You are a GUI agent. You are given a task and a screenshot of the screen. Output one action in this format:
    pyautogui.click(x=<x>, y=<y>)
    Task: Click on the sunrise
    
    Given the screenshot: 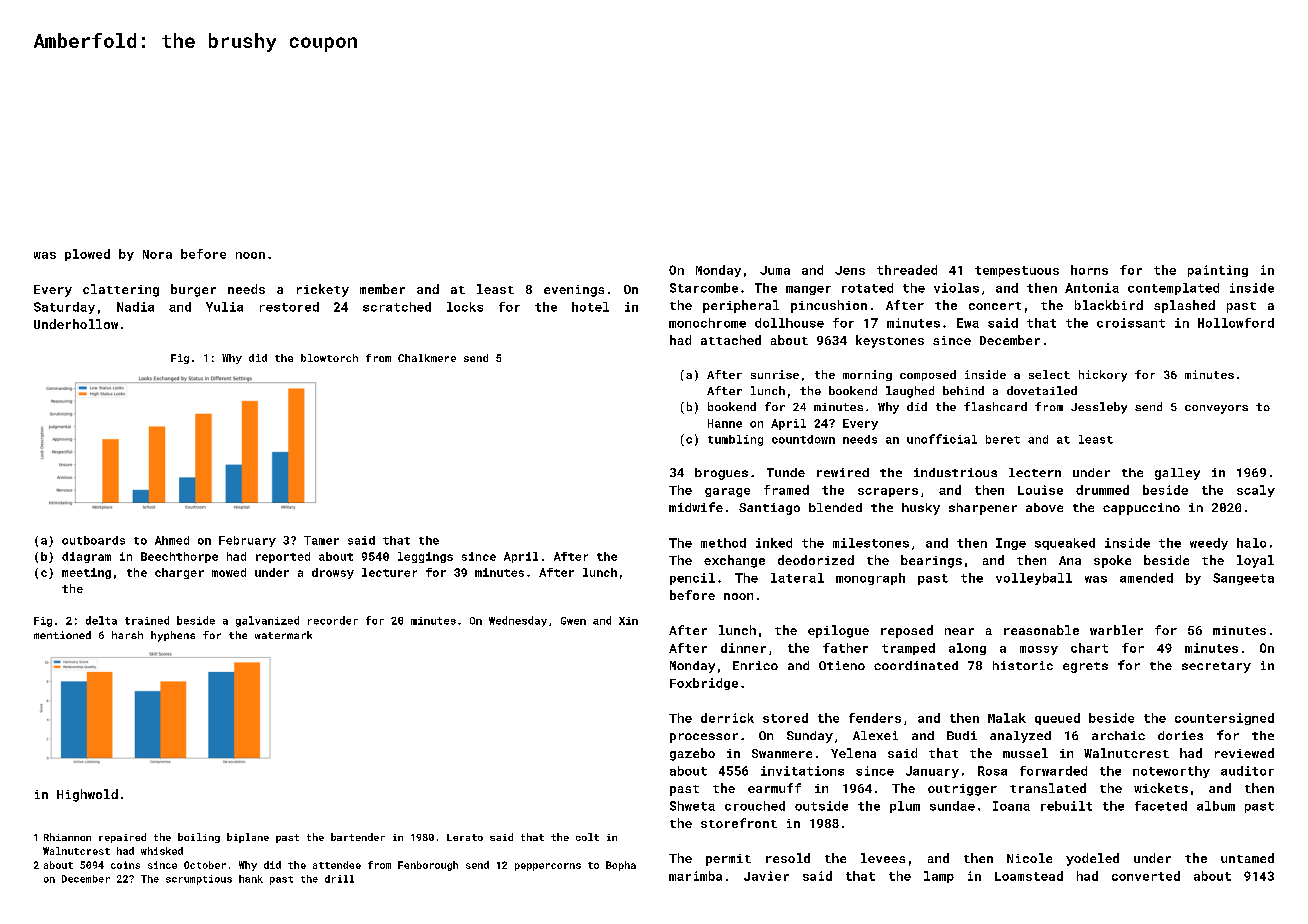 What is the action you would take?
    pyautogui.click(x=775, y=374)
